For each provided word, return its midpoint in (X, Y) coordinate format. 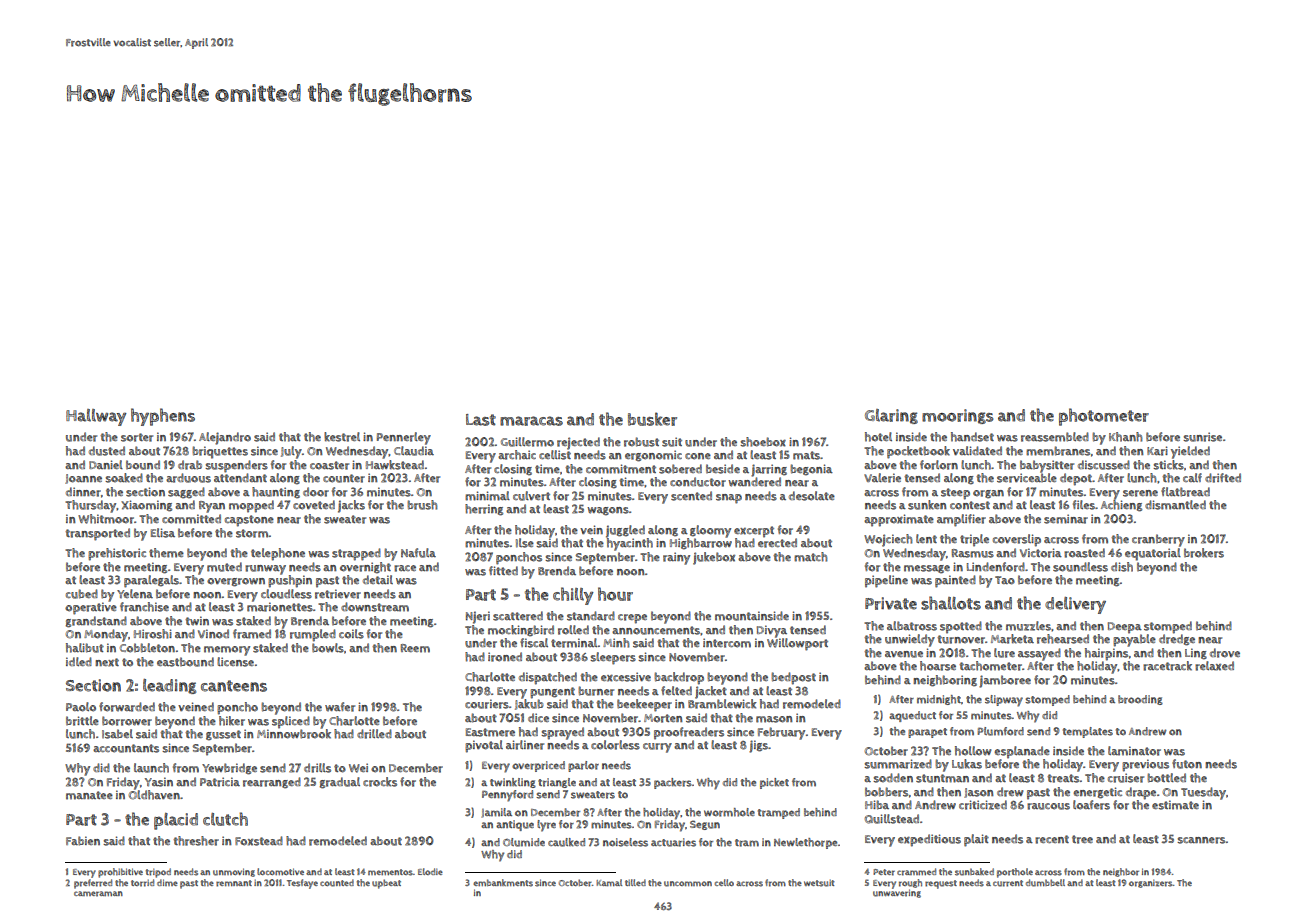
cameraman (98, 894)
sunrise (1202, 437)
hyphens (163, 417)
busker (652, 419)
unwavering (897, 893)
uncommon (688, 884)
